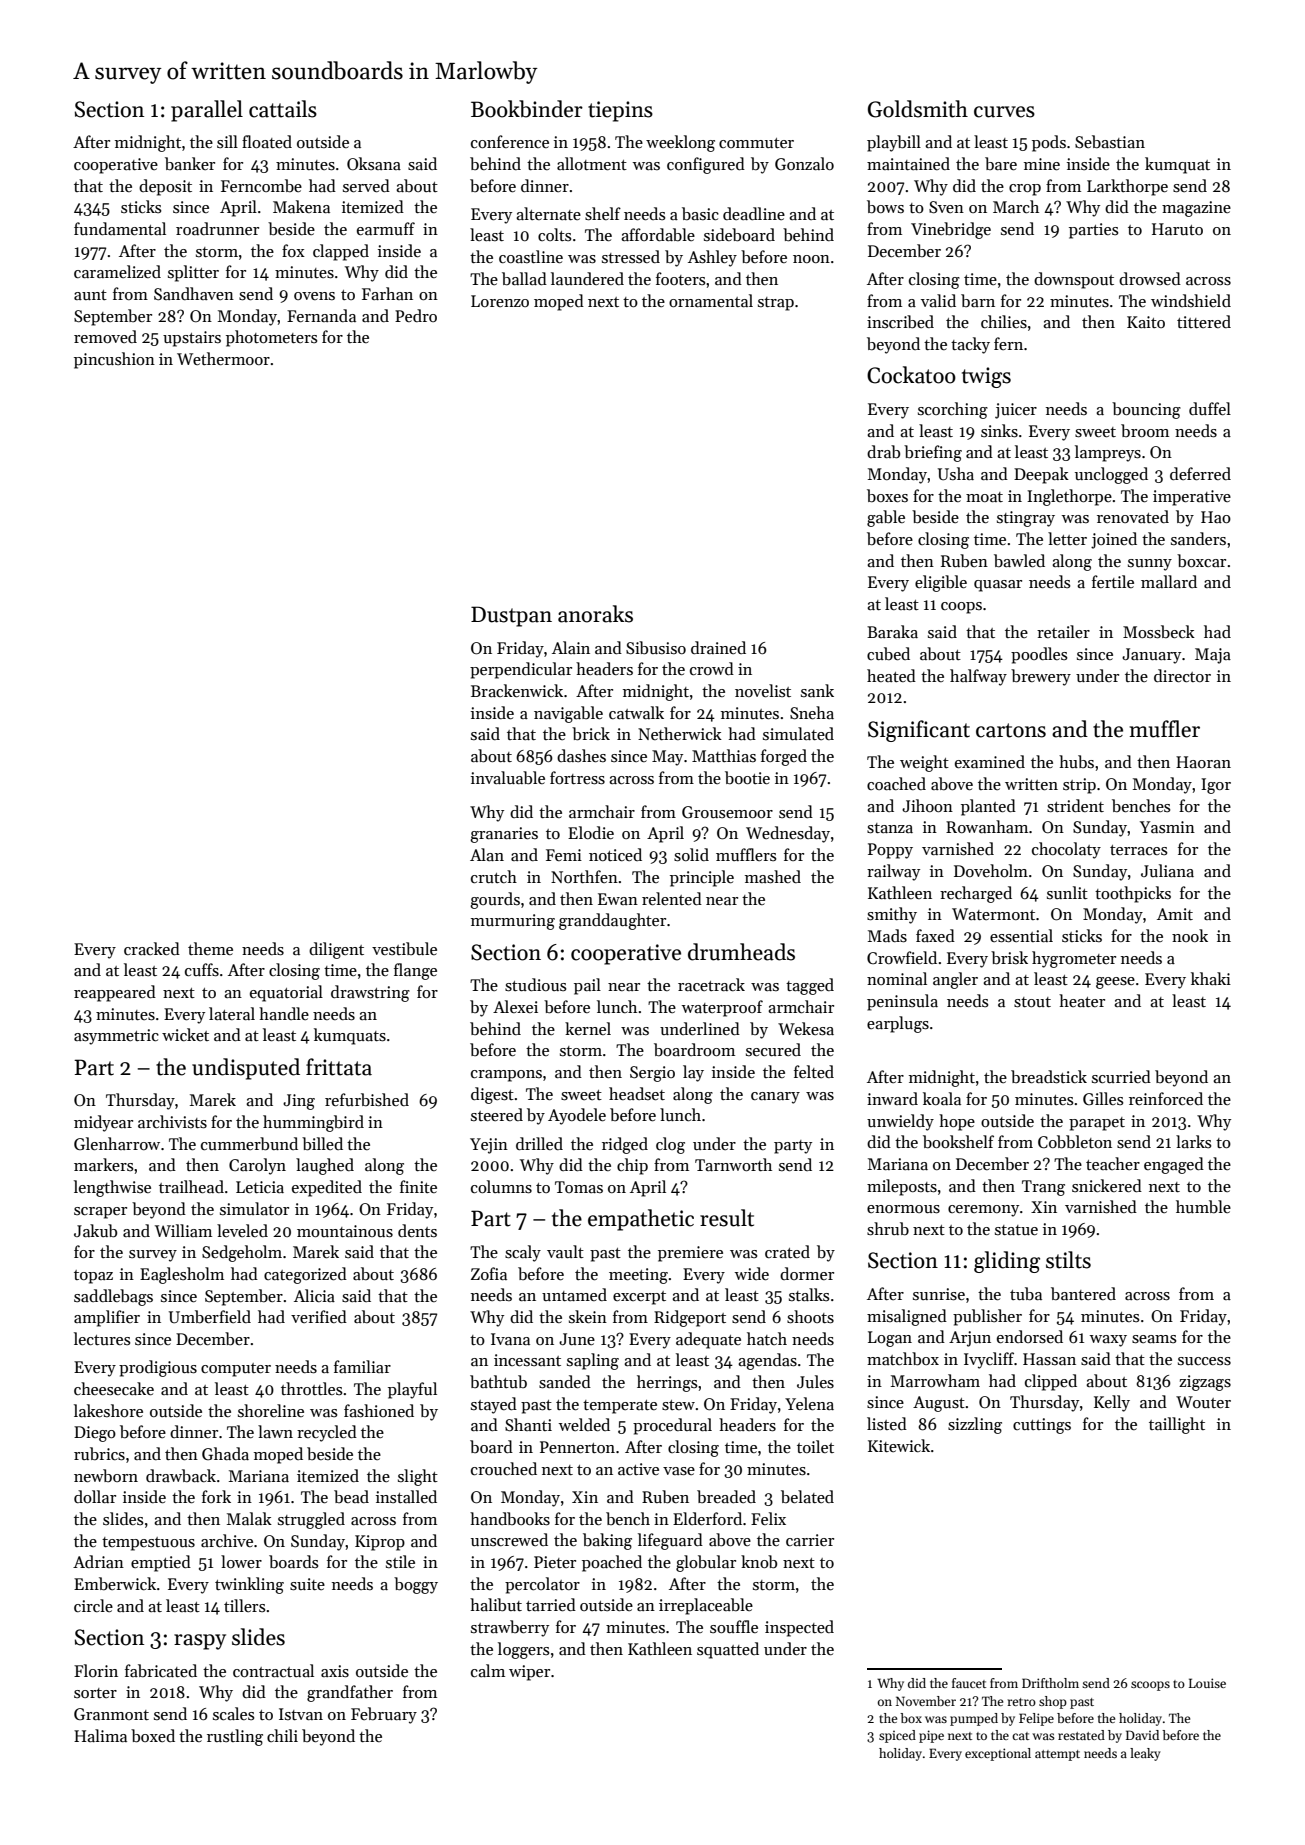 This screenshot has width=1305, height=1845. Describe the element at coordinates (283, 109) in the screenshot. I see `cattails` at that location.
